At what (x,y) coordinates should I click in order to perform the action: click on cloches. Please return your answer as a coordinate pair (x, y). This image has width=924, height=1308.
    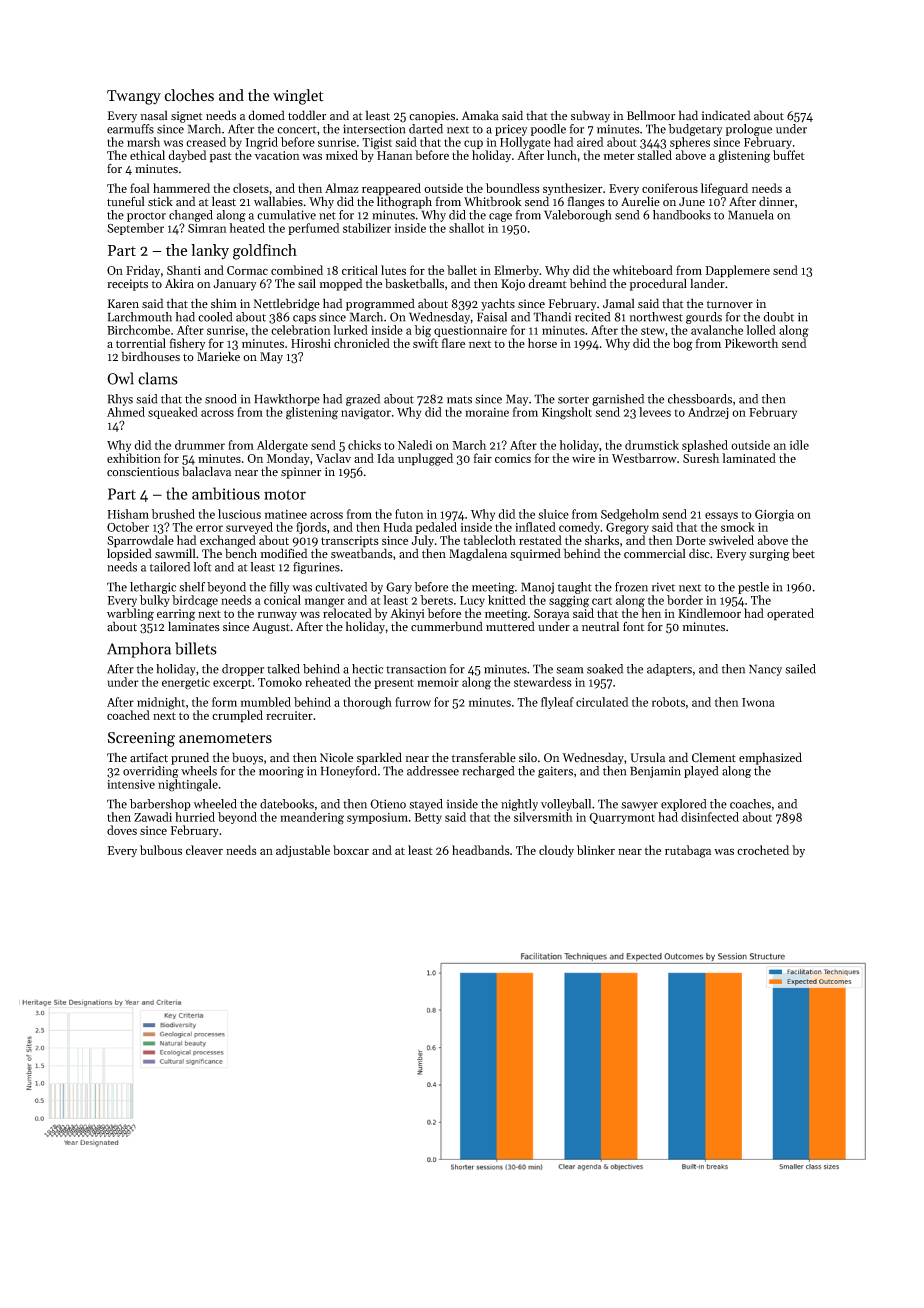
    Looking at the image, I should click on (189, 95).
